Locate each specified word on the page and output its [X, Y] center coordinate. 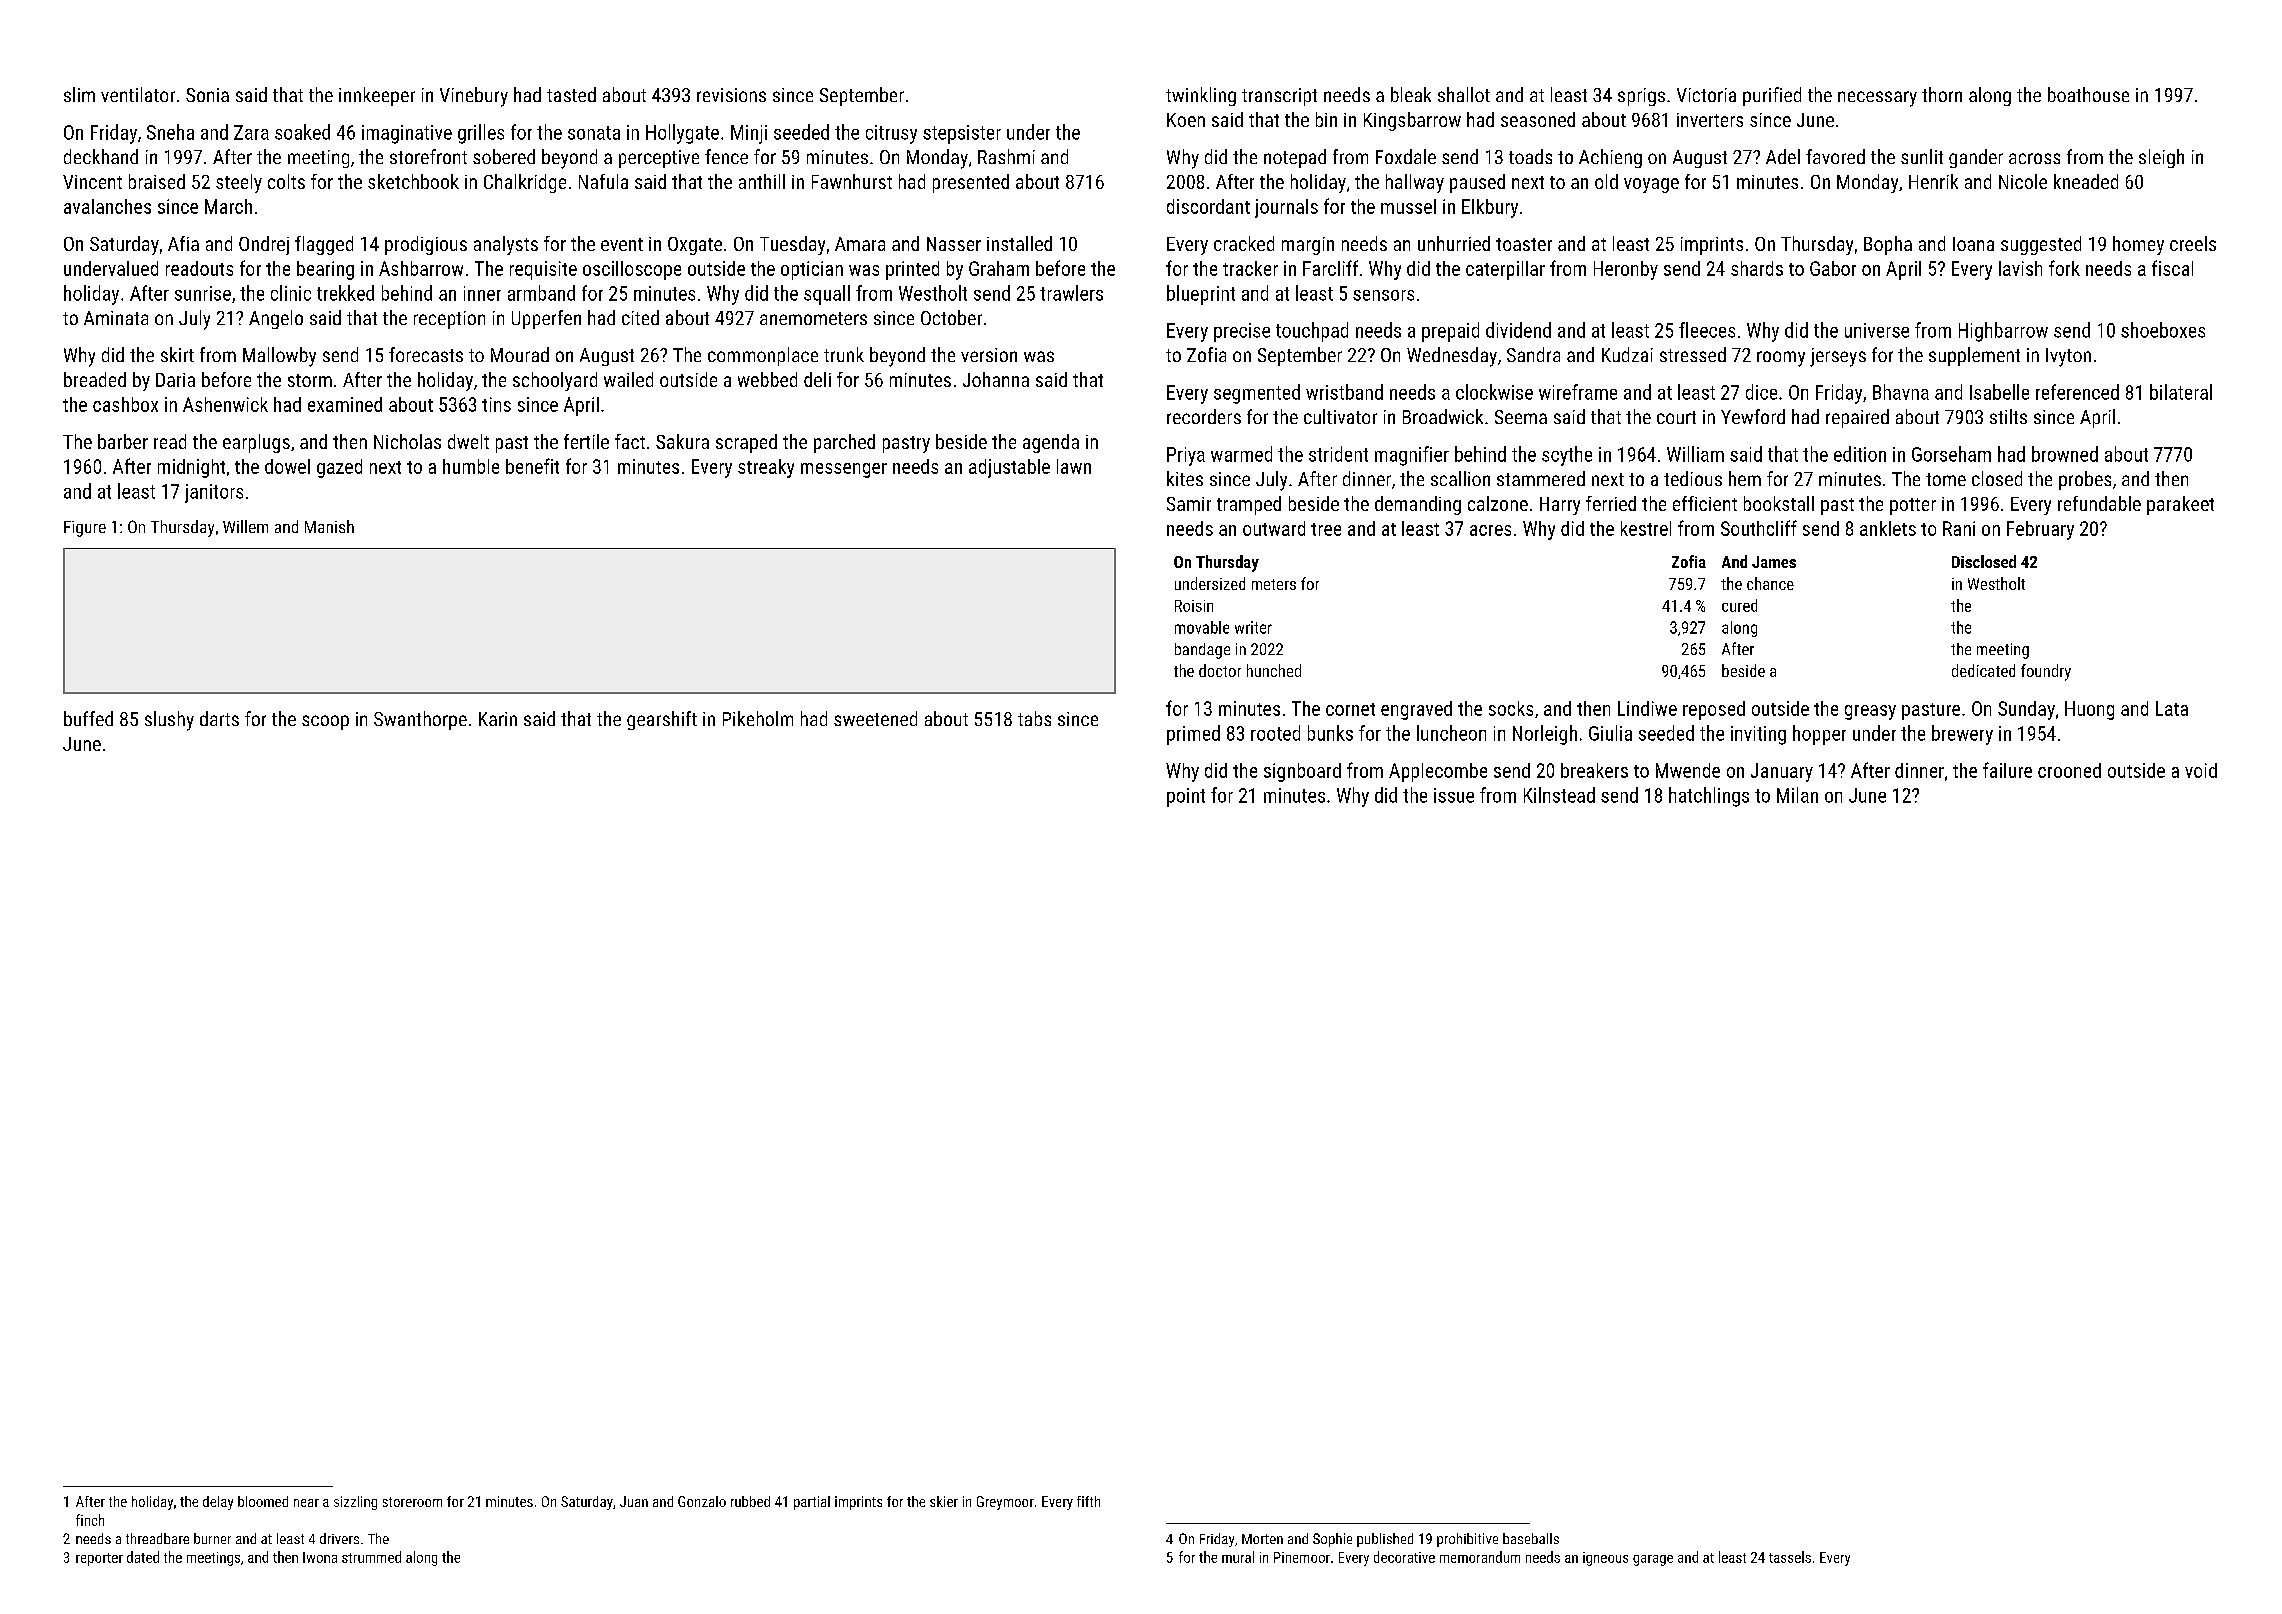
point [1186, 797]
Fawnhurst [852, 181]
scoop [325, 722]
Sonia [207, 95]
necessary [1877, 99]
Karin [498, 719]
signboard [1302, 772]
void [2201, 770]
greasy [1870, 712]
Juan [634, 1501]
